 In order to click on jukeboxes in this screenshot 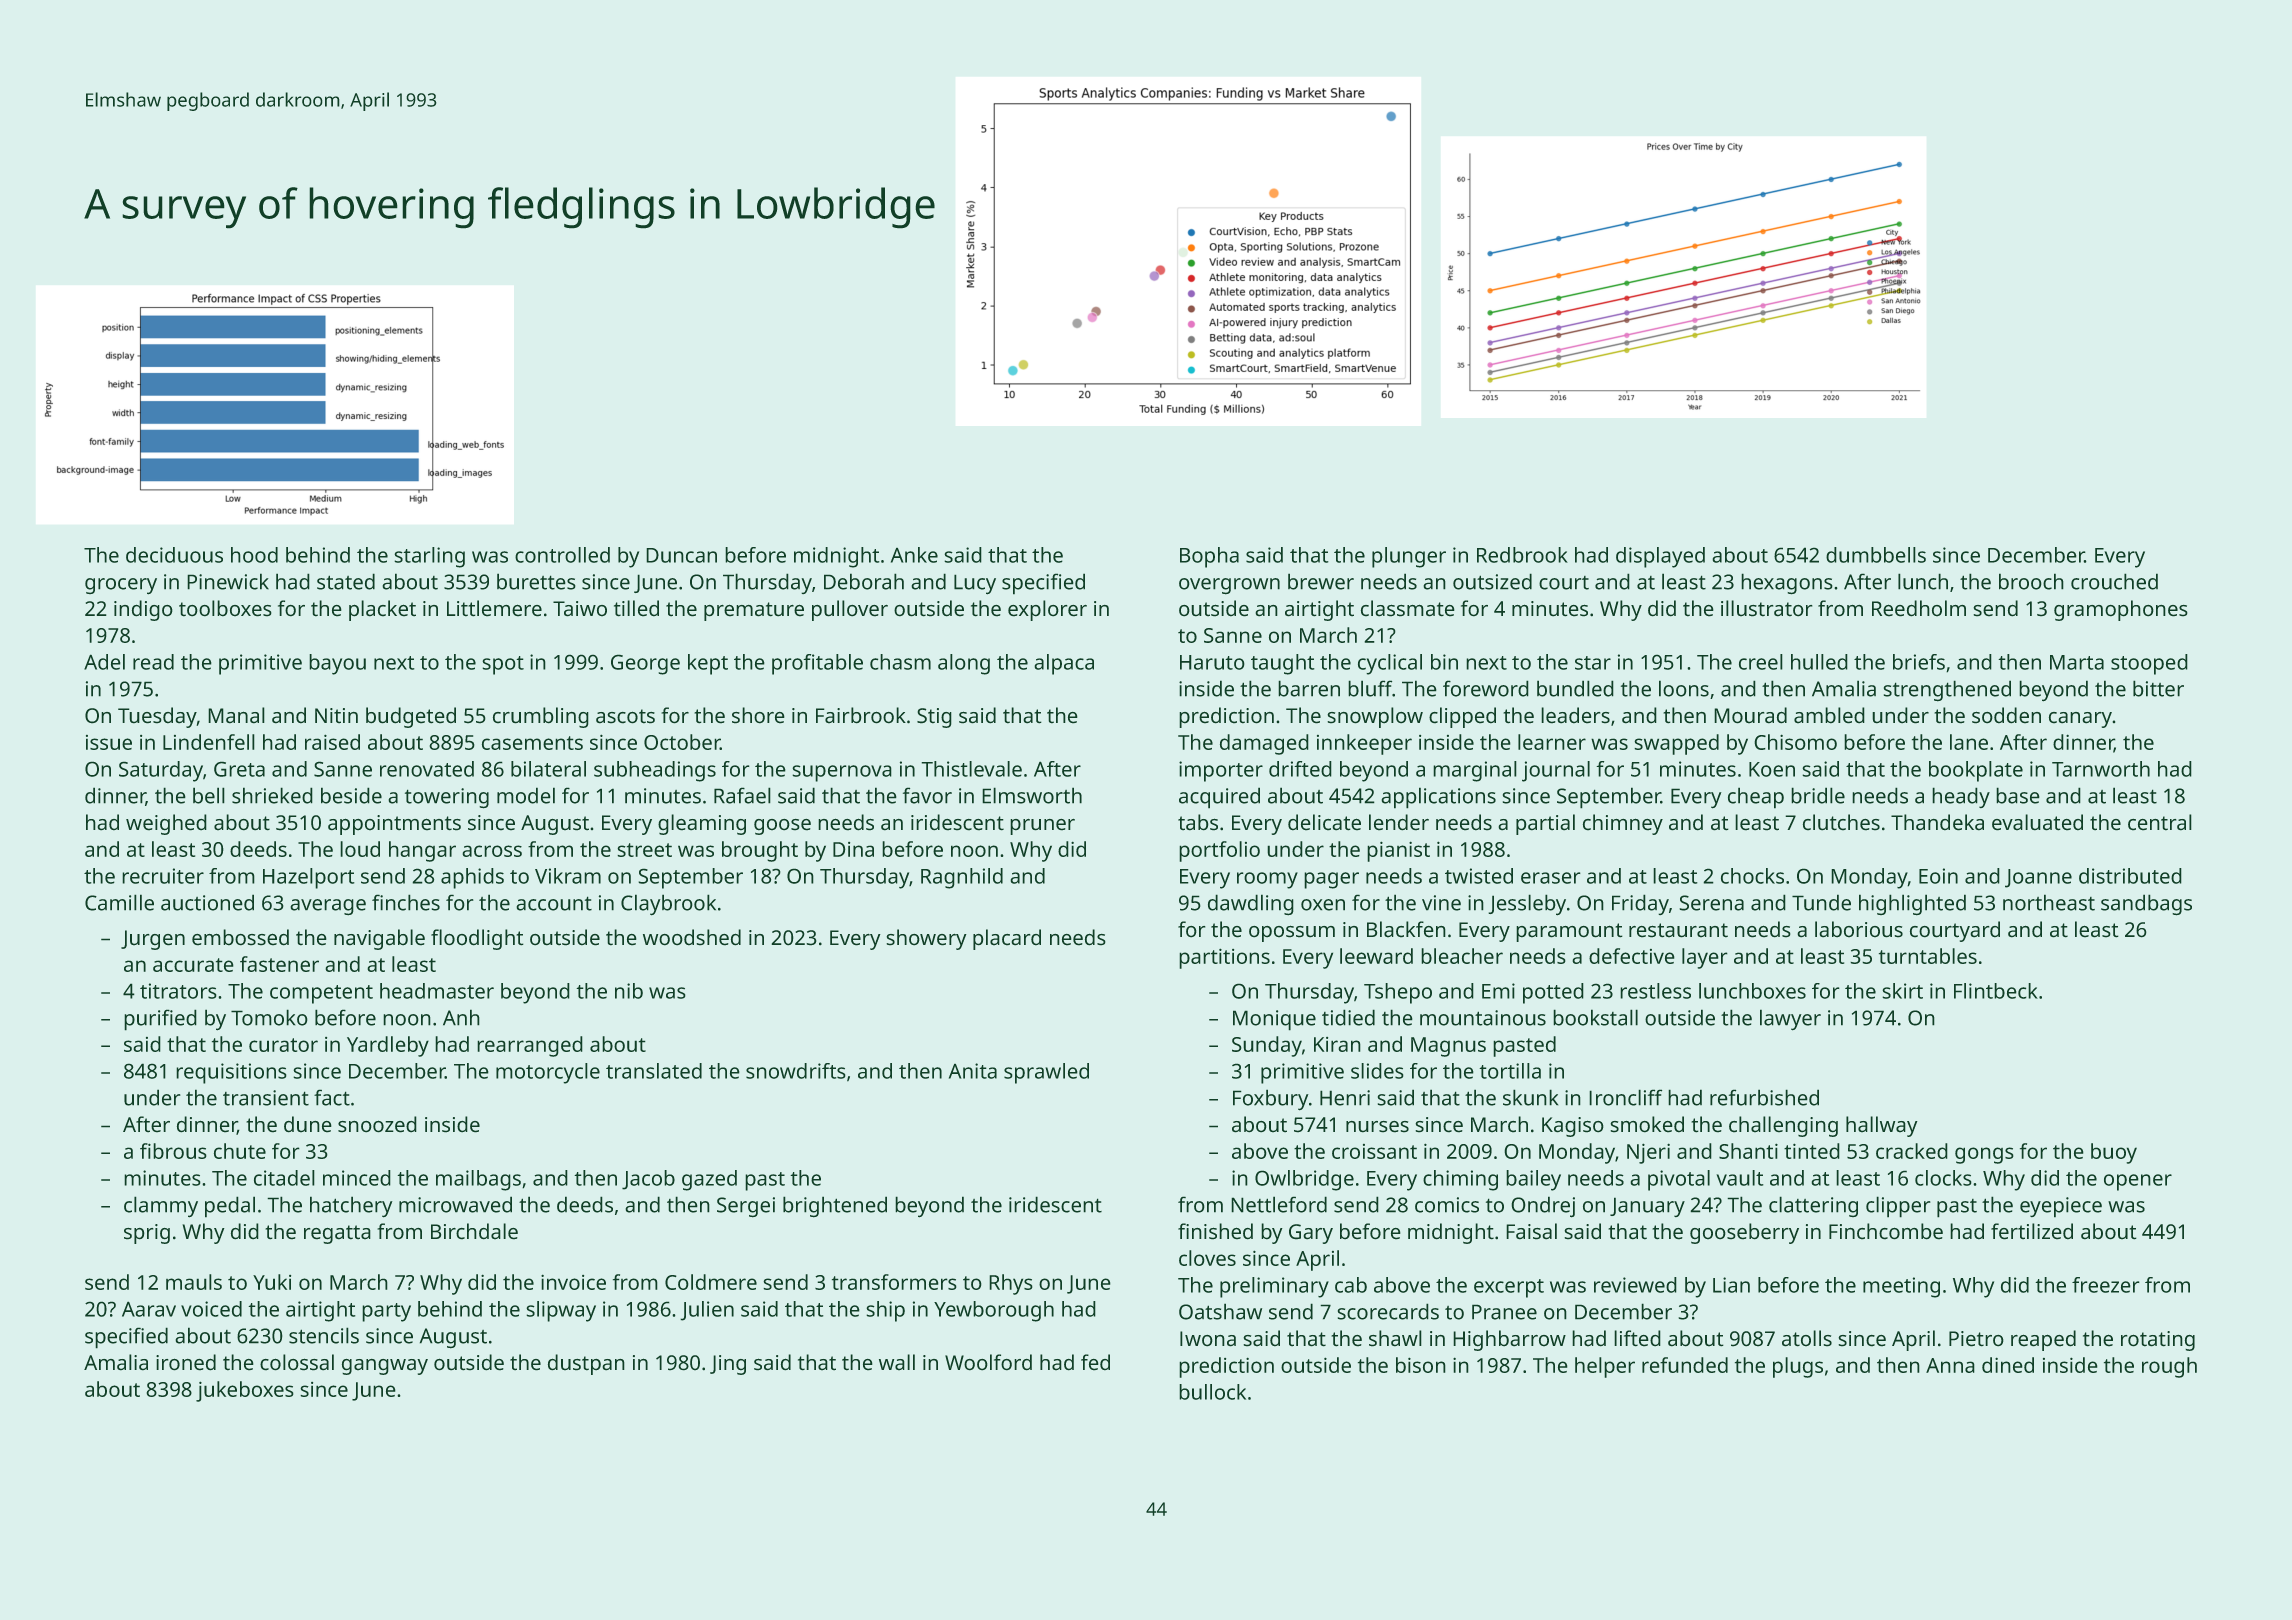, I will do `click(244, 1391)`.
